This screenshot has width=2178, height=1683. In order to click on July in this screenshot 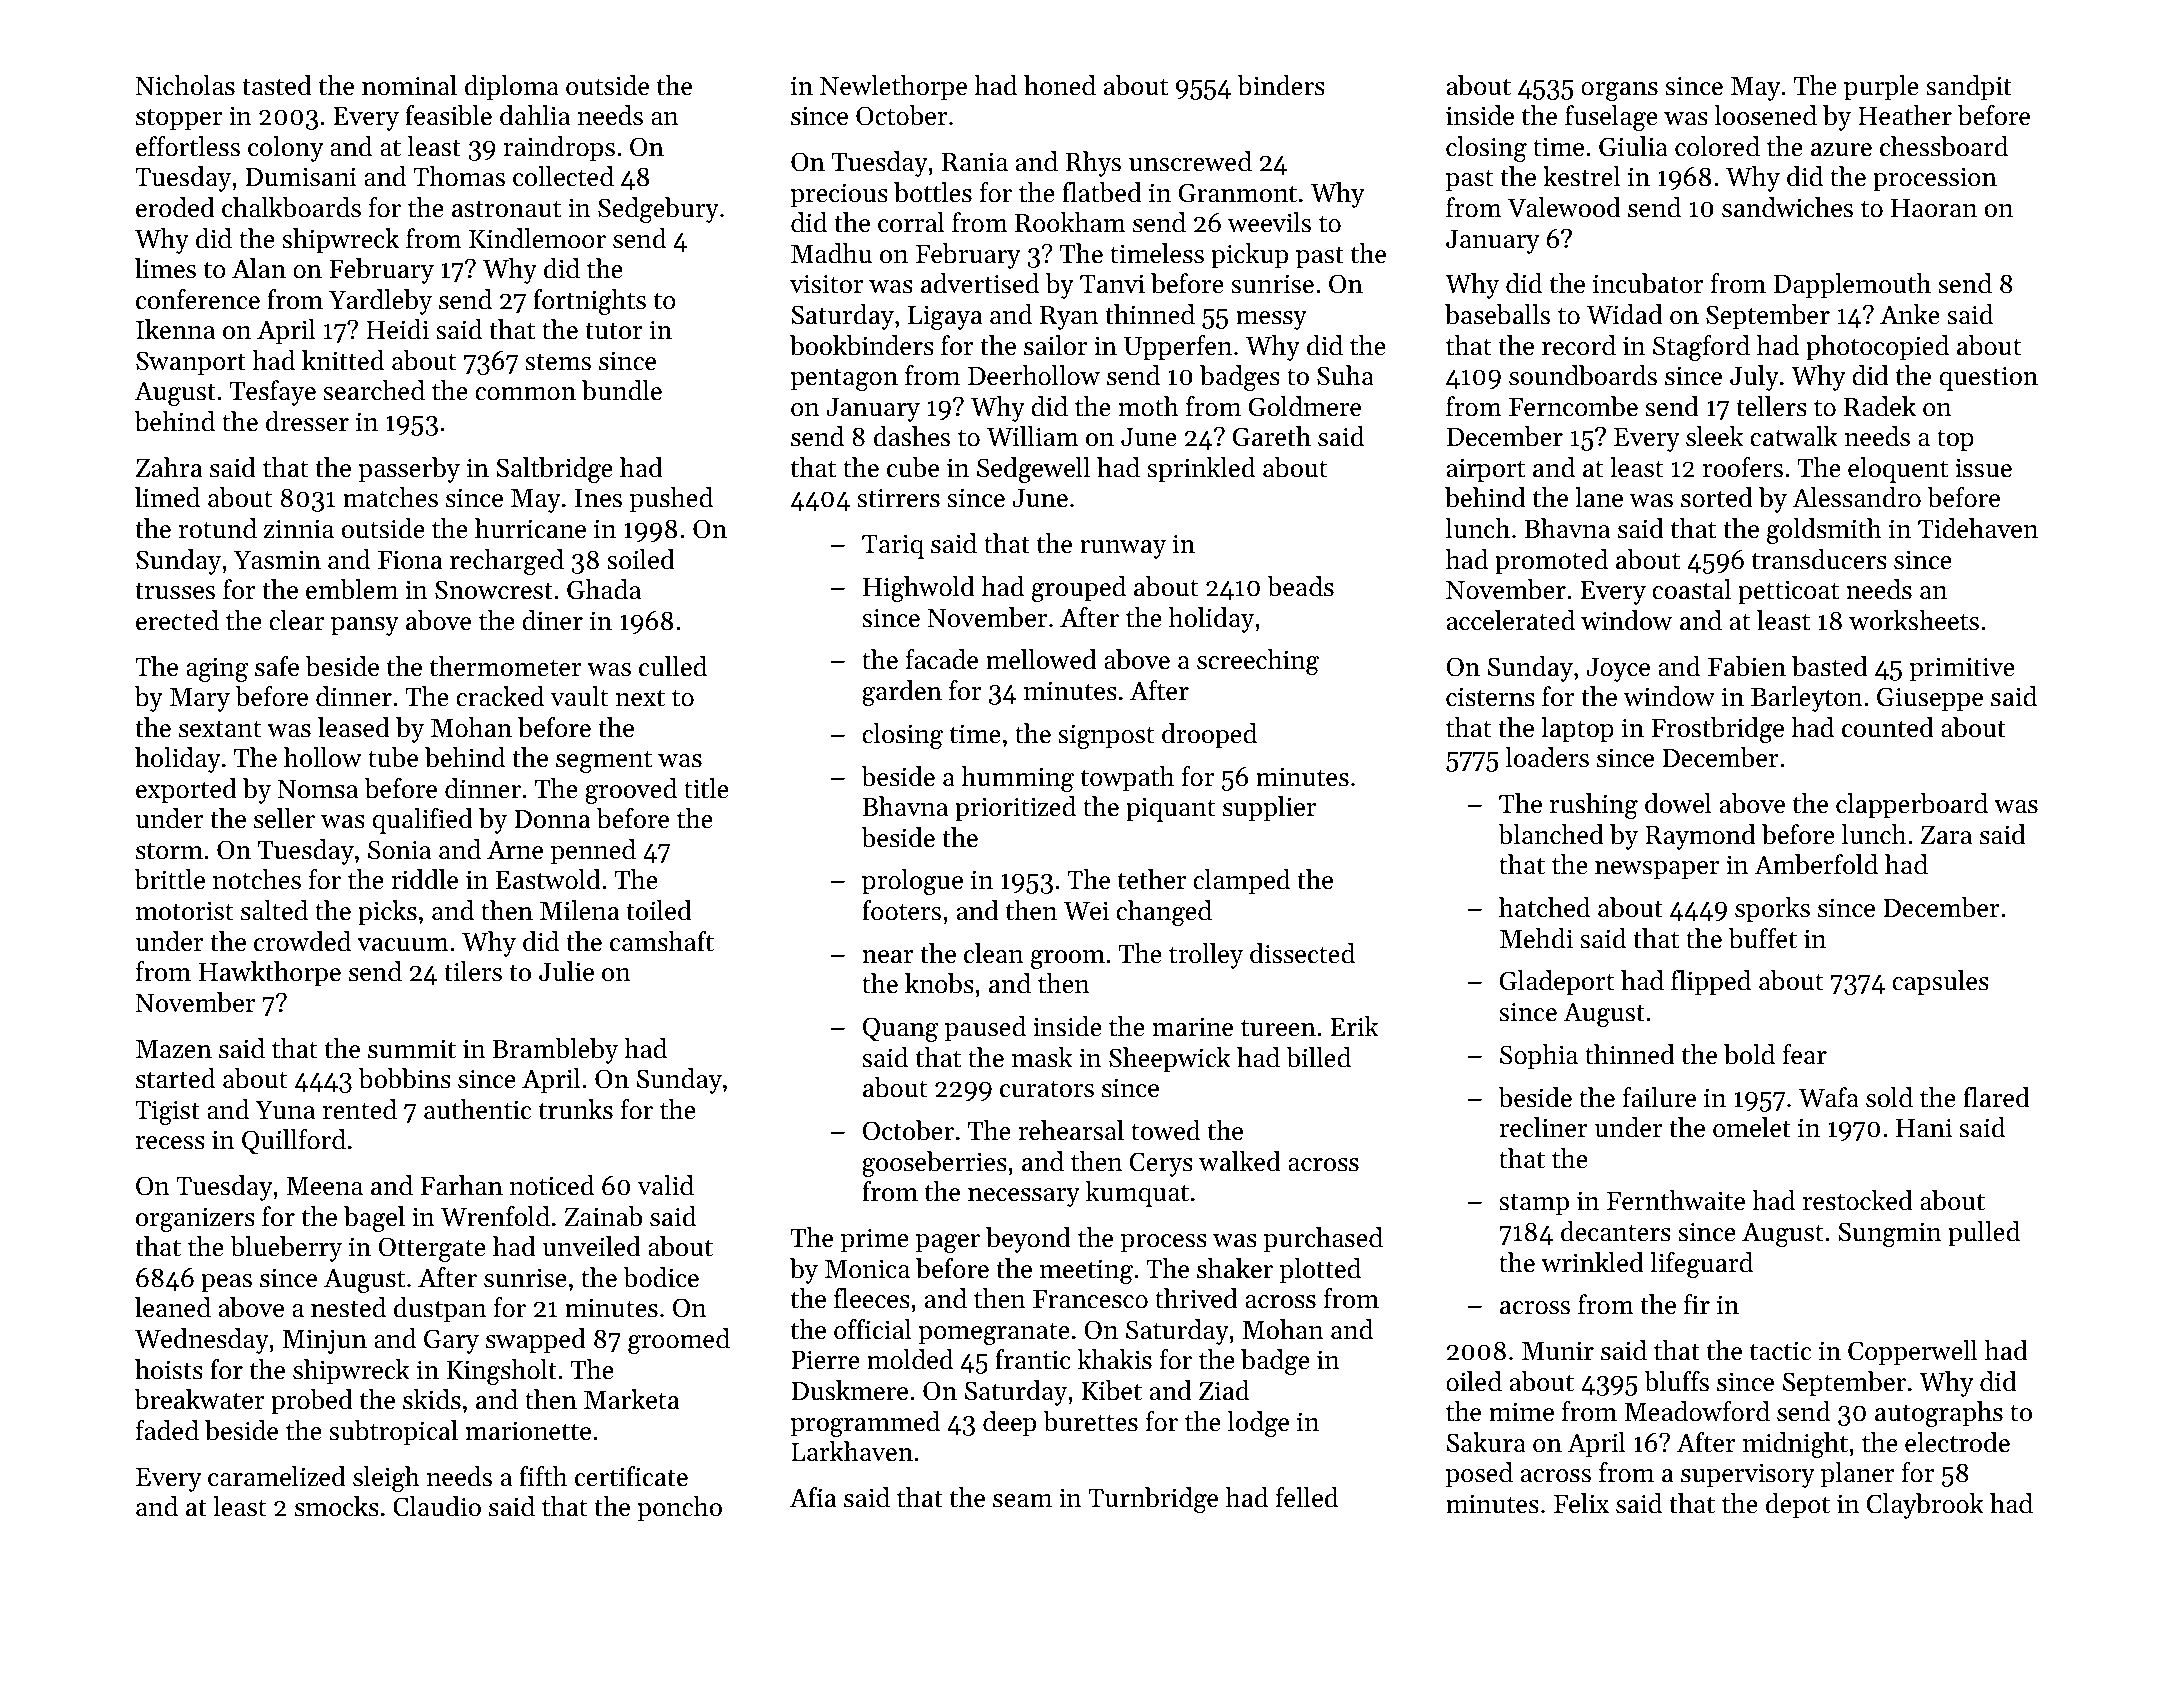, I will do `click(1754, 378)`.
